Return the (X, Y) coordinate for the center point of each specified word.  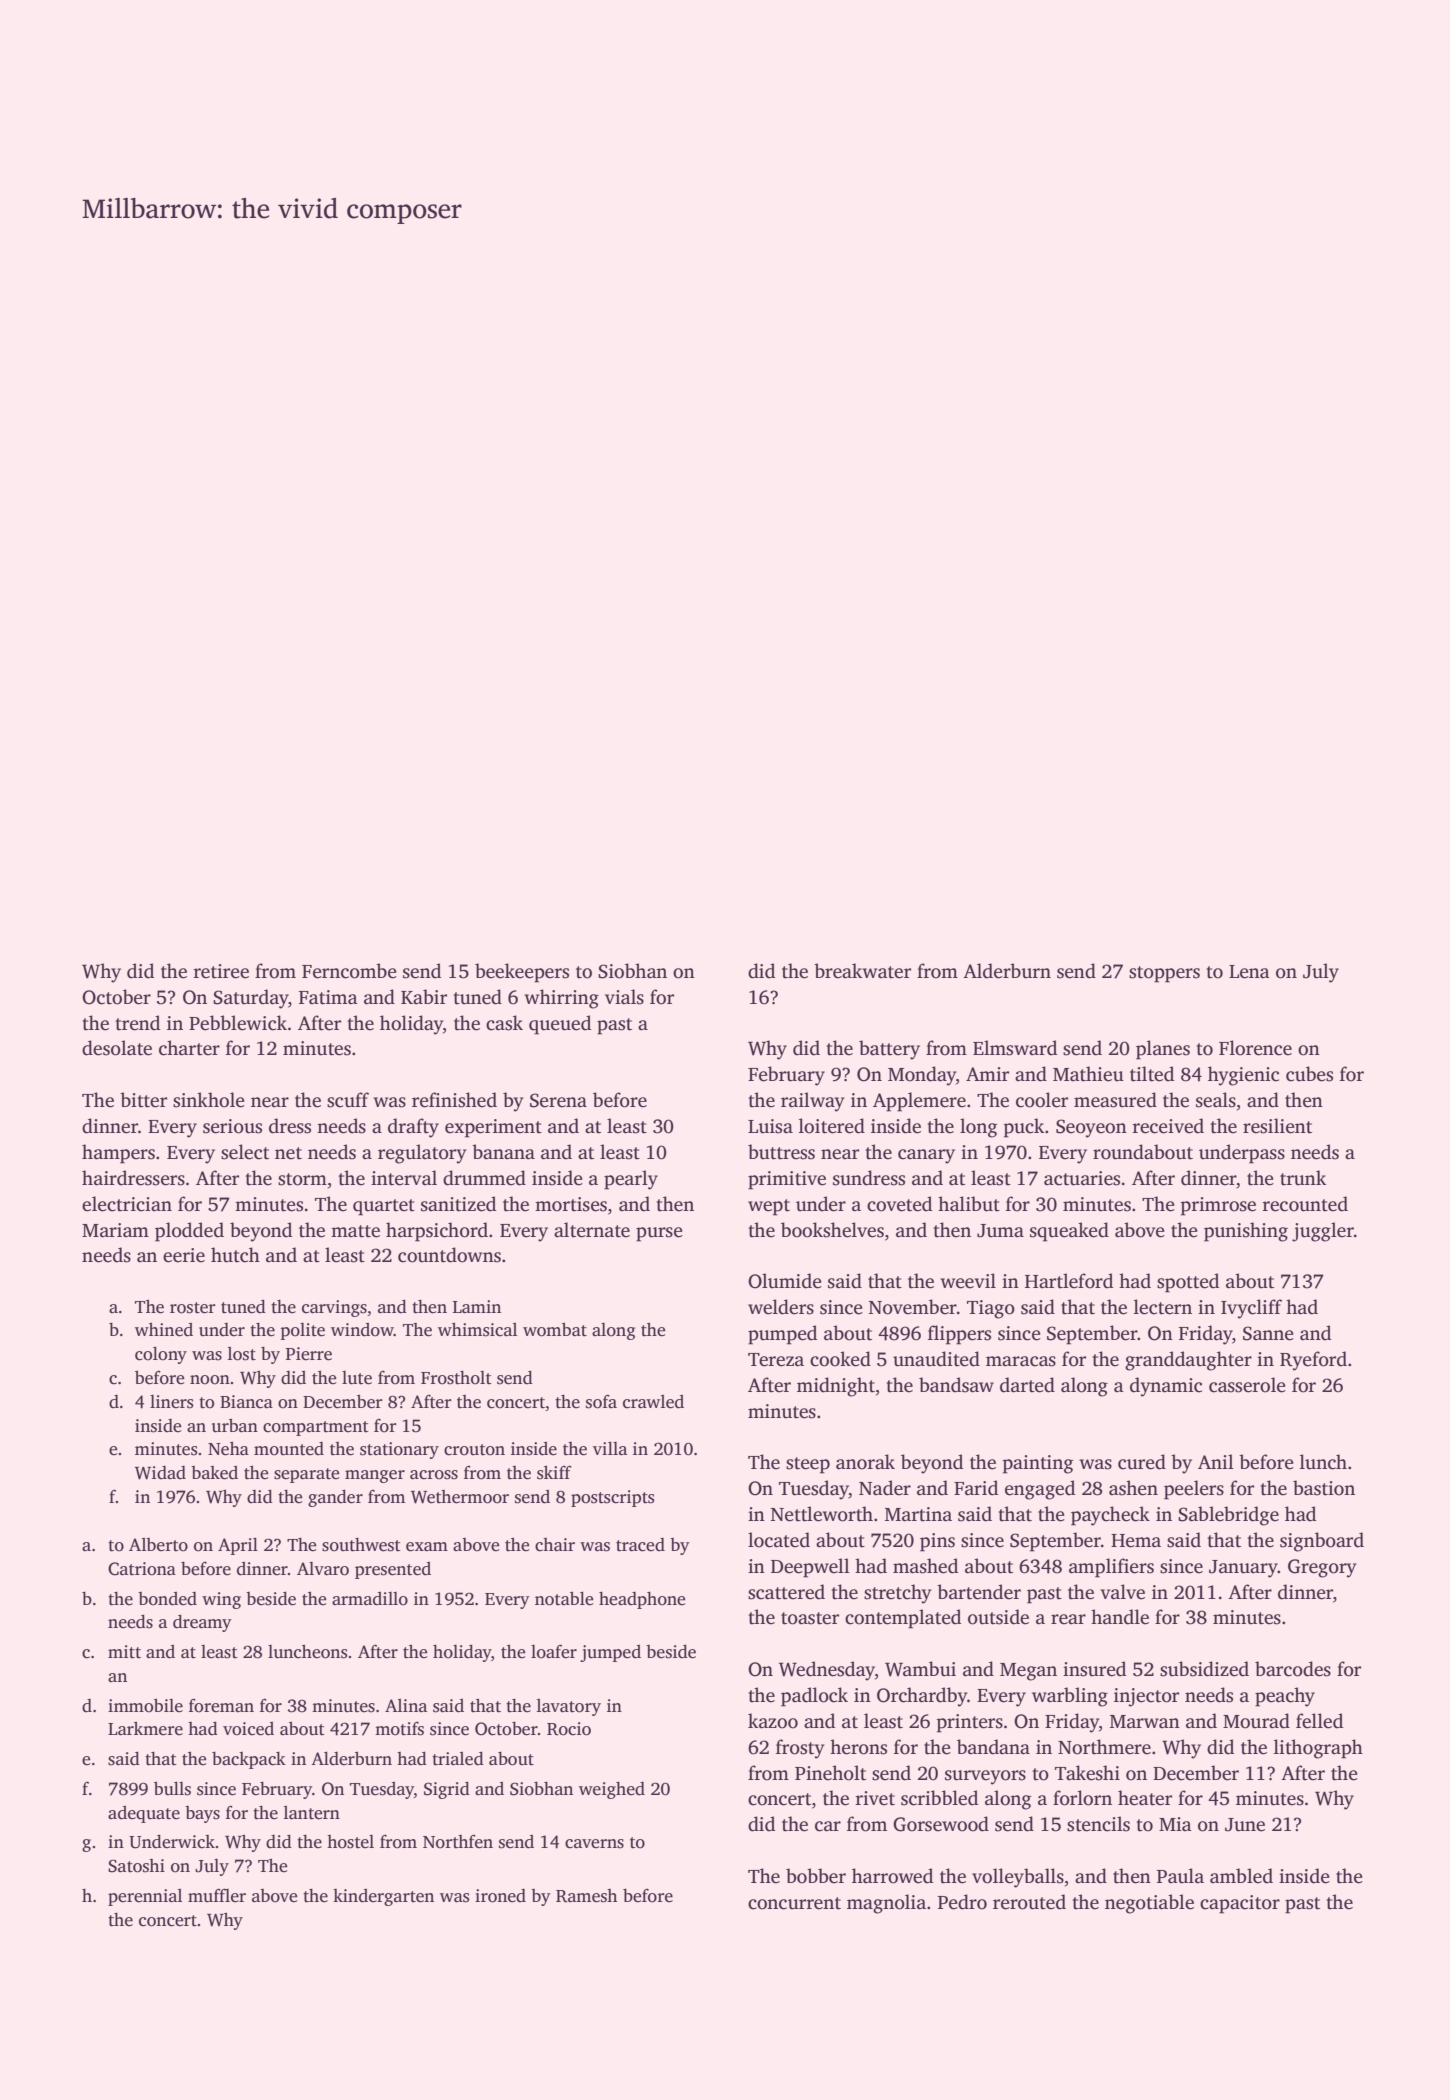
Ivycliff (1251, 1309)
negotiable (1149, 1904)
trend (137, 1023)
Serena (558, 1100)
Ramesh (586, 1896)
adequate (144, 1814)
